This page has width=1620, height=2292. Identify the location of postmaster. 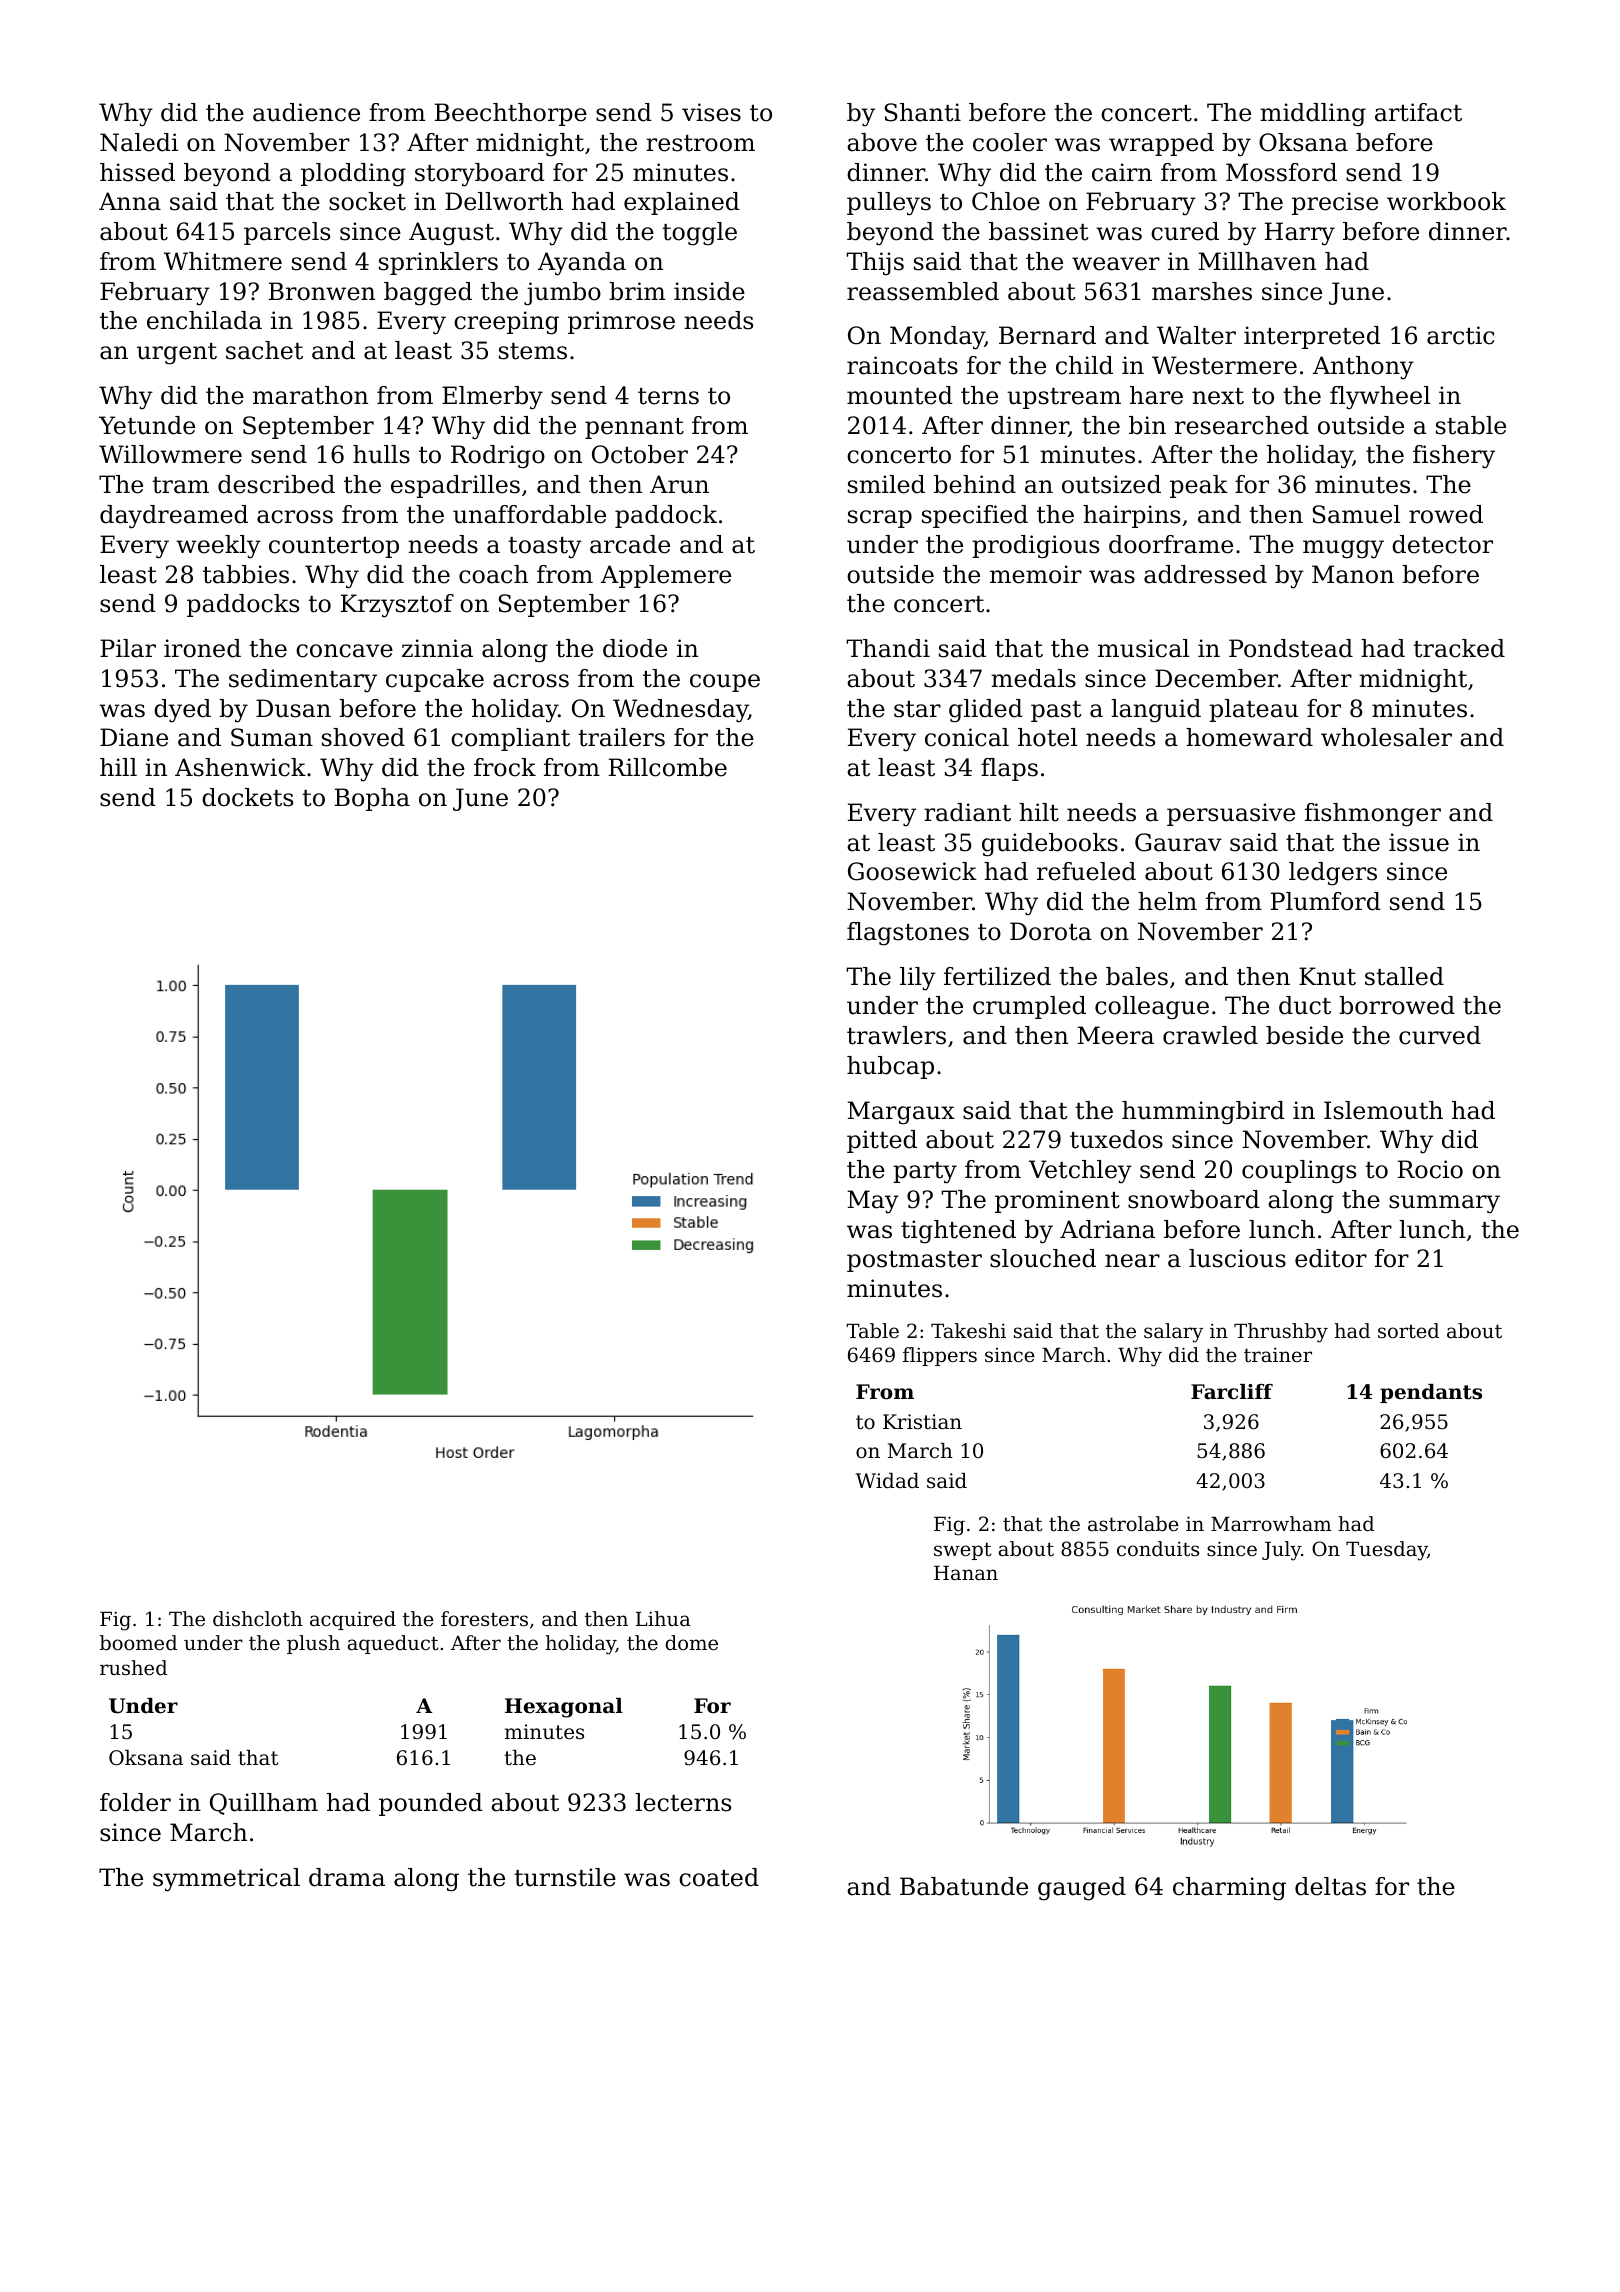
(914, 1261).
